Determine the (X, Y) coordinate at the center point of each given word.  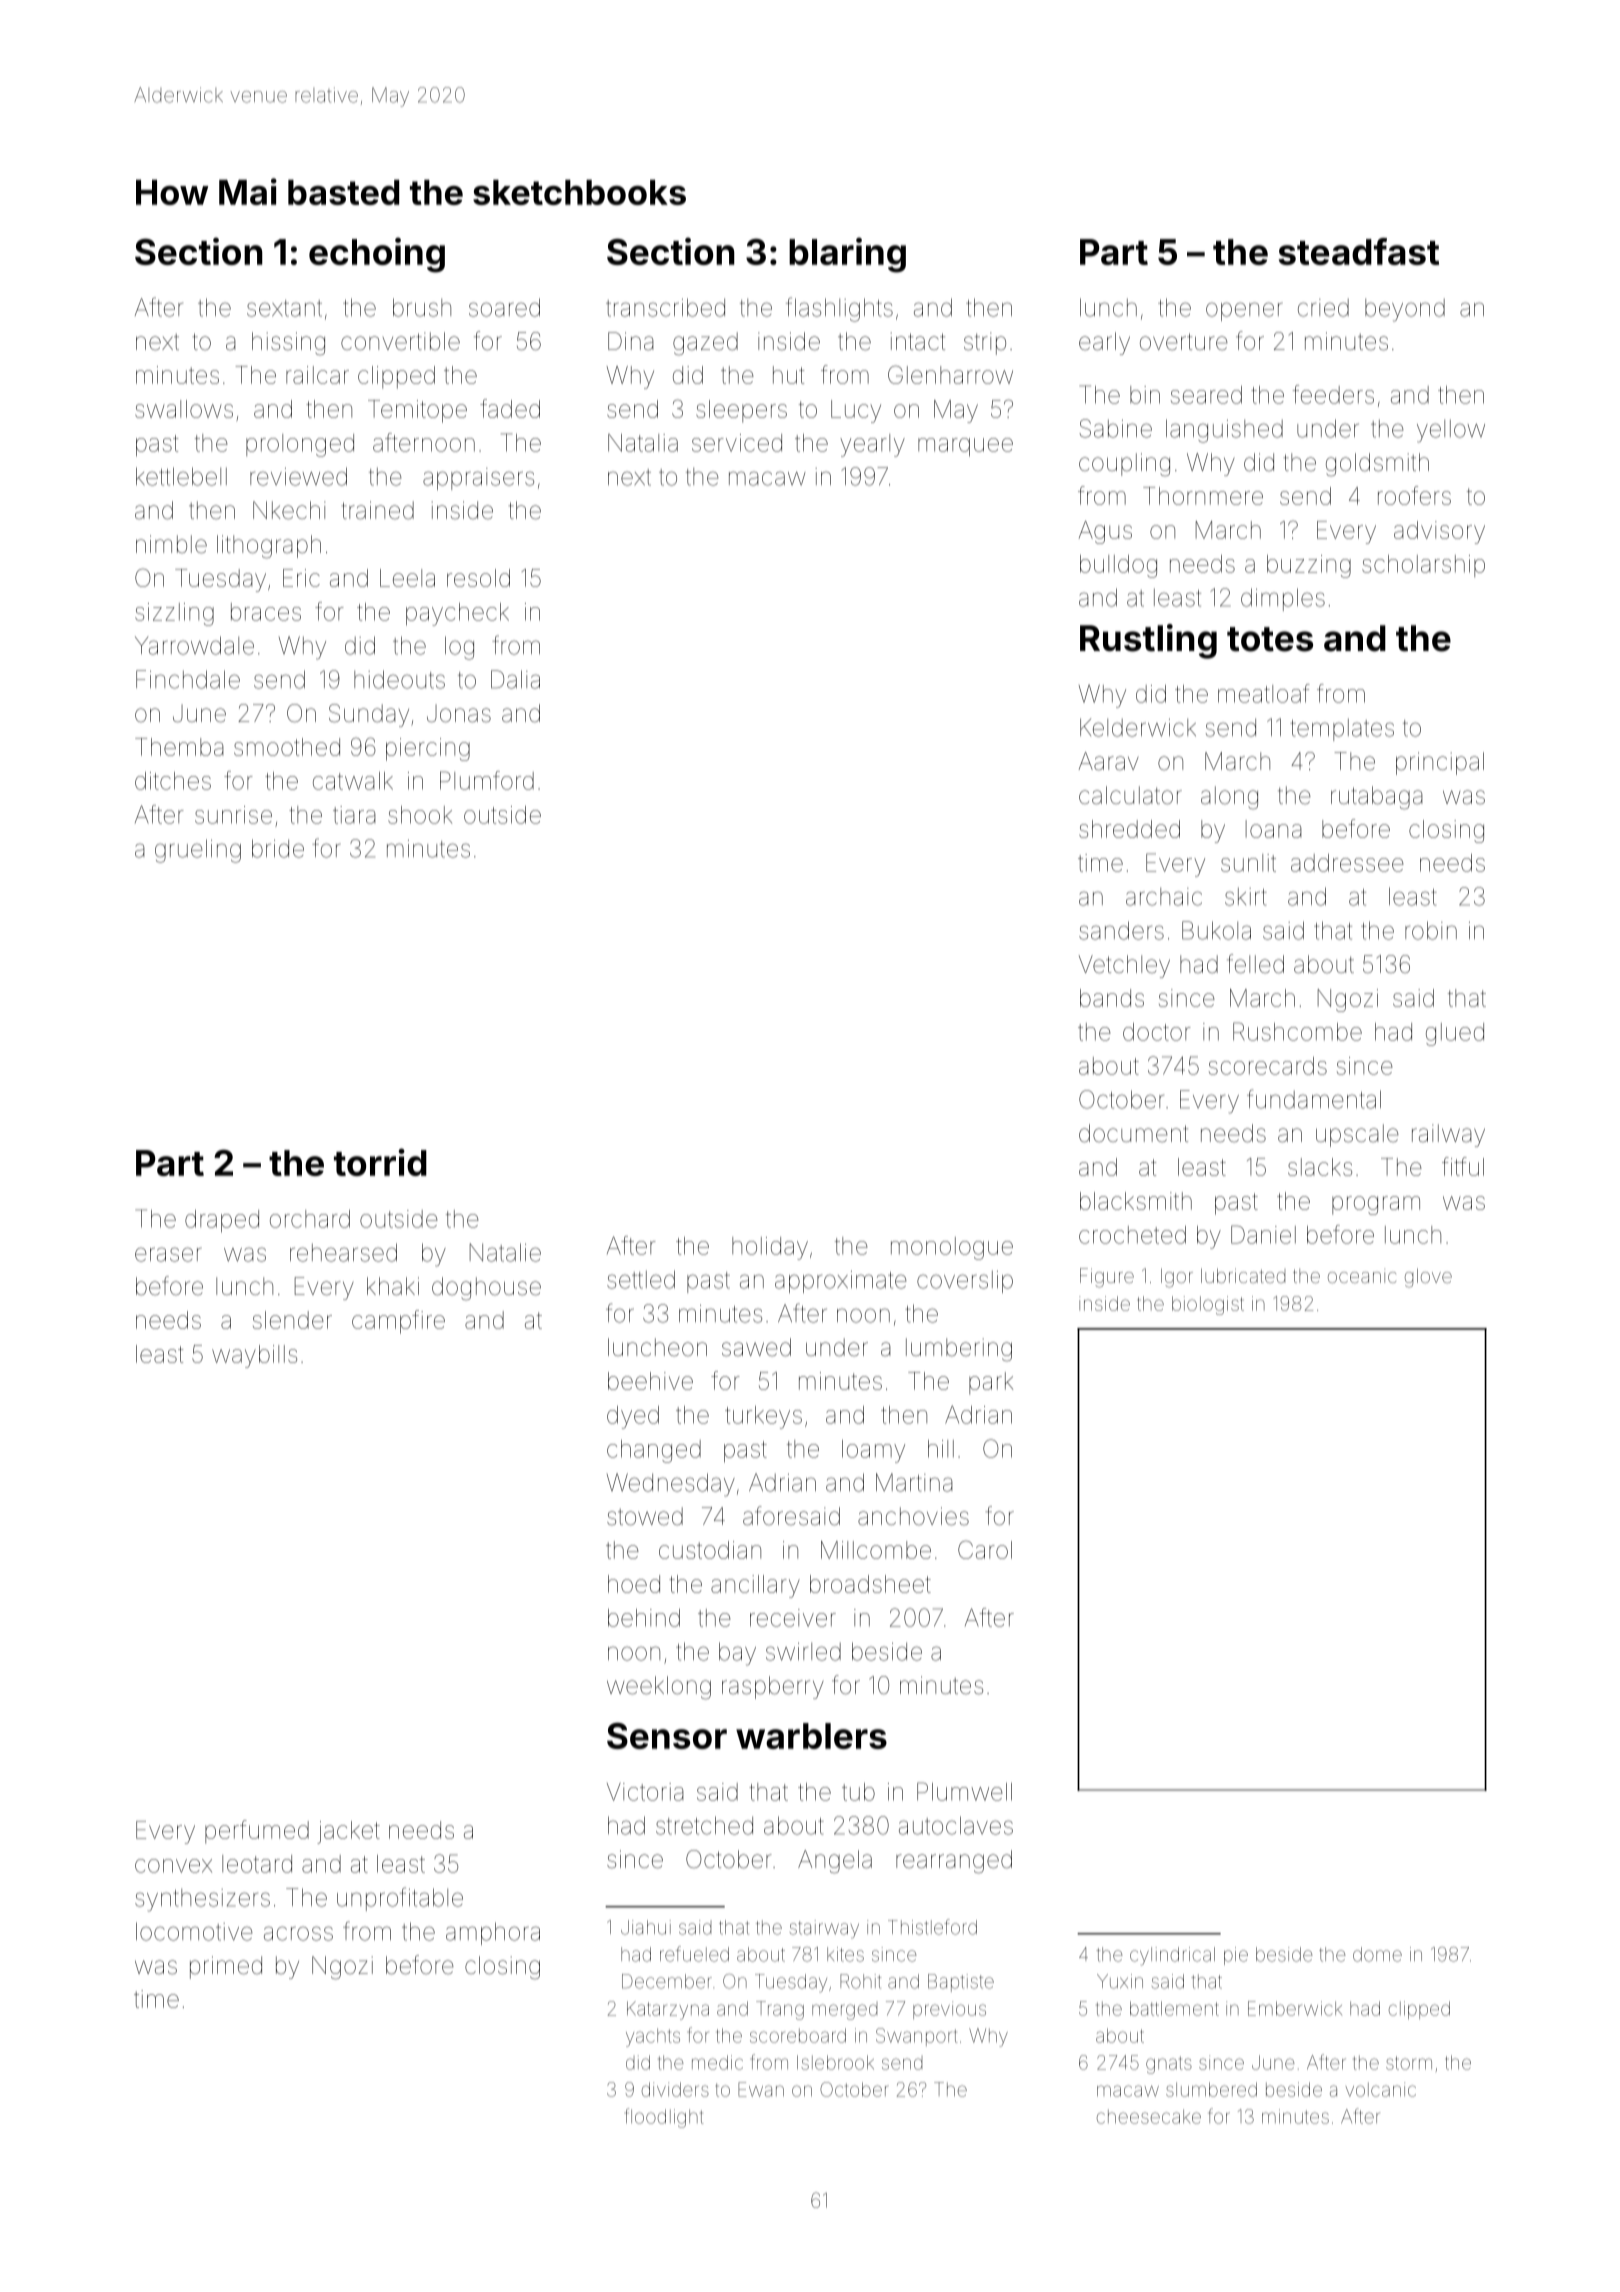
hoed (634, 1584)
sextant (284, 308)
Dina (631, 341)
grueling (198, 851)
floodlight (664, 2118)
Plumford (487, 780)
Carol (985, 1549)
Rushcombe (1297, 1031)
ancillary (755, 1586)
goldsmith (1377, 465)
